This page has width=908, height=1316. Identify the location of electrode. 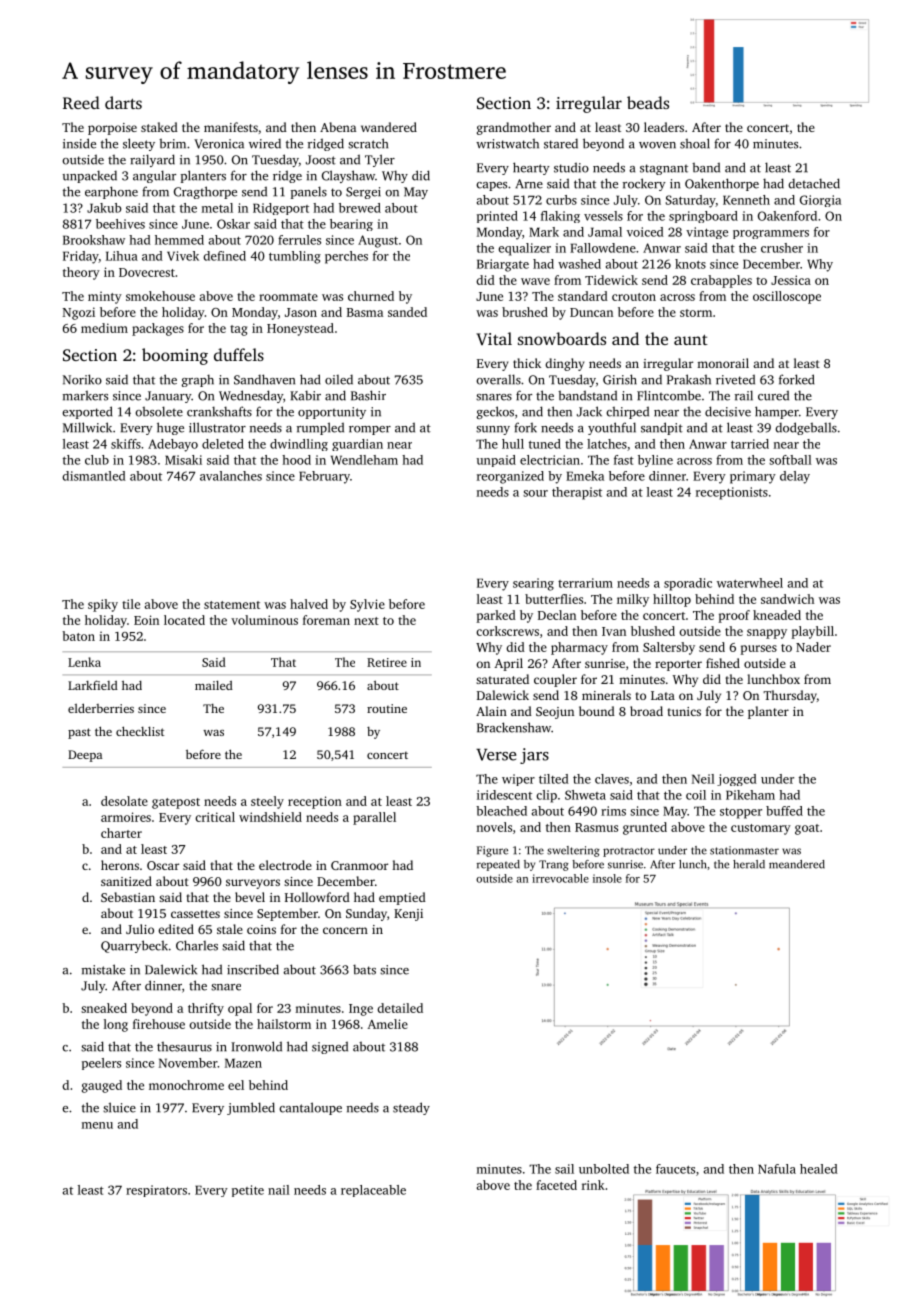
(285, 865).
